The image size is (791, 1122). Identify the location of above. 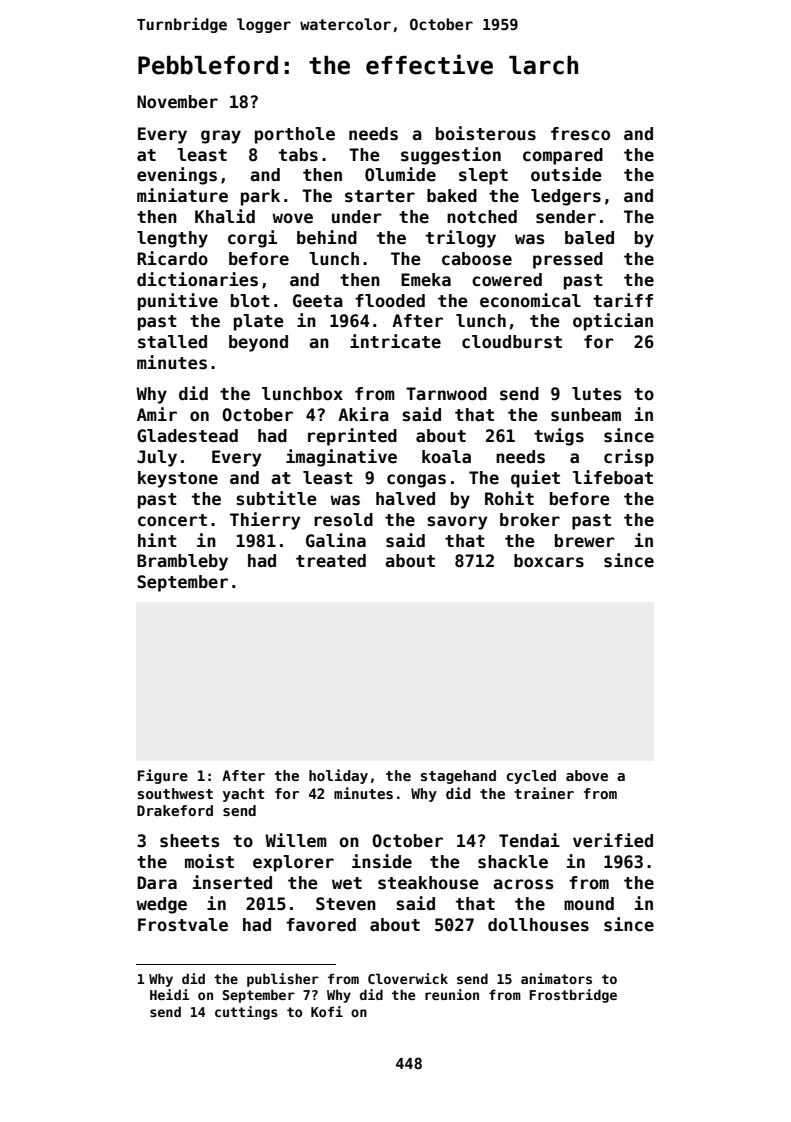
(587, 775).
